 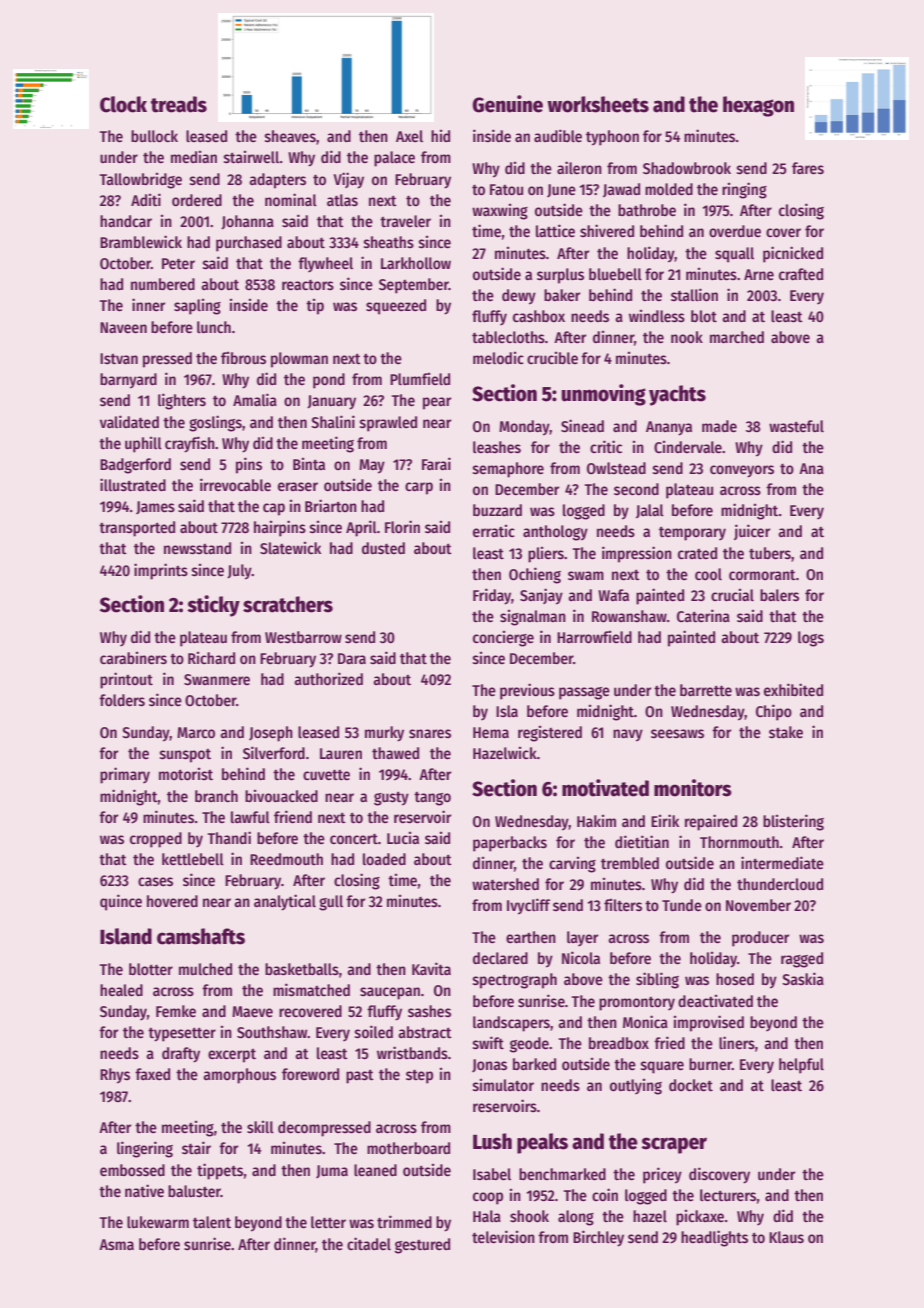 I want to click on Harrowfield, so click(x=594, y=637).
